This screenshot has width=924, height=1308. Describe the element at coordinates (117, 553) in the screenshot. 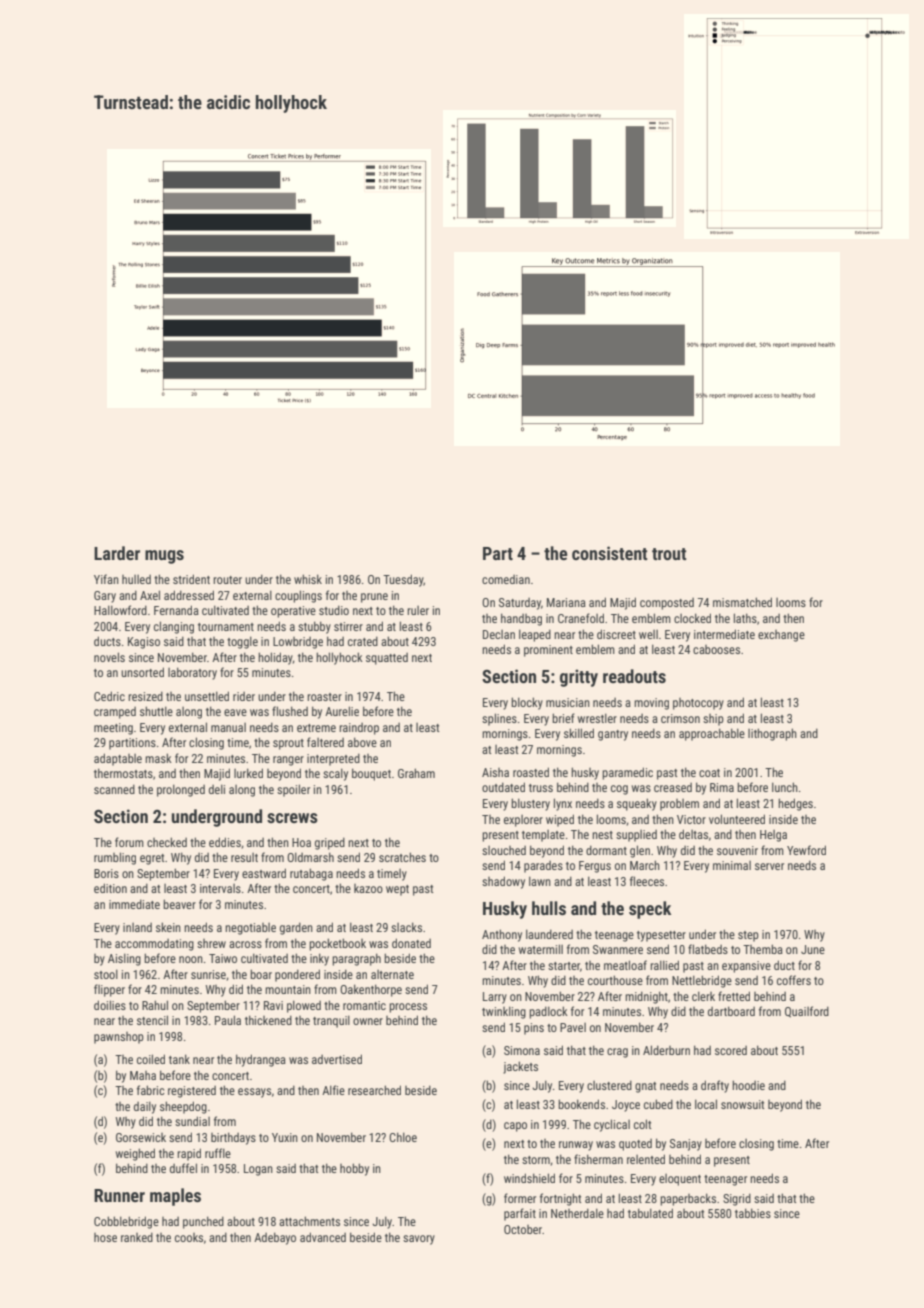

I see `Larder` at that location.
